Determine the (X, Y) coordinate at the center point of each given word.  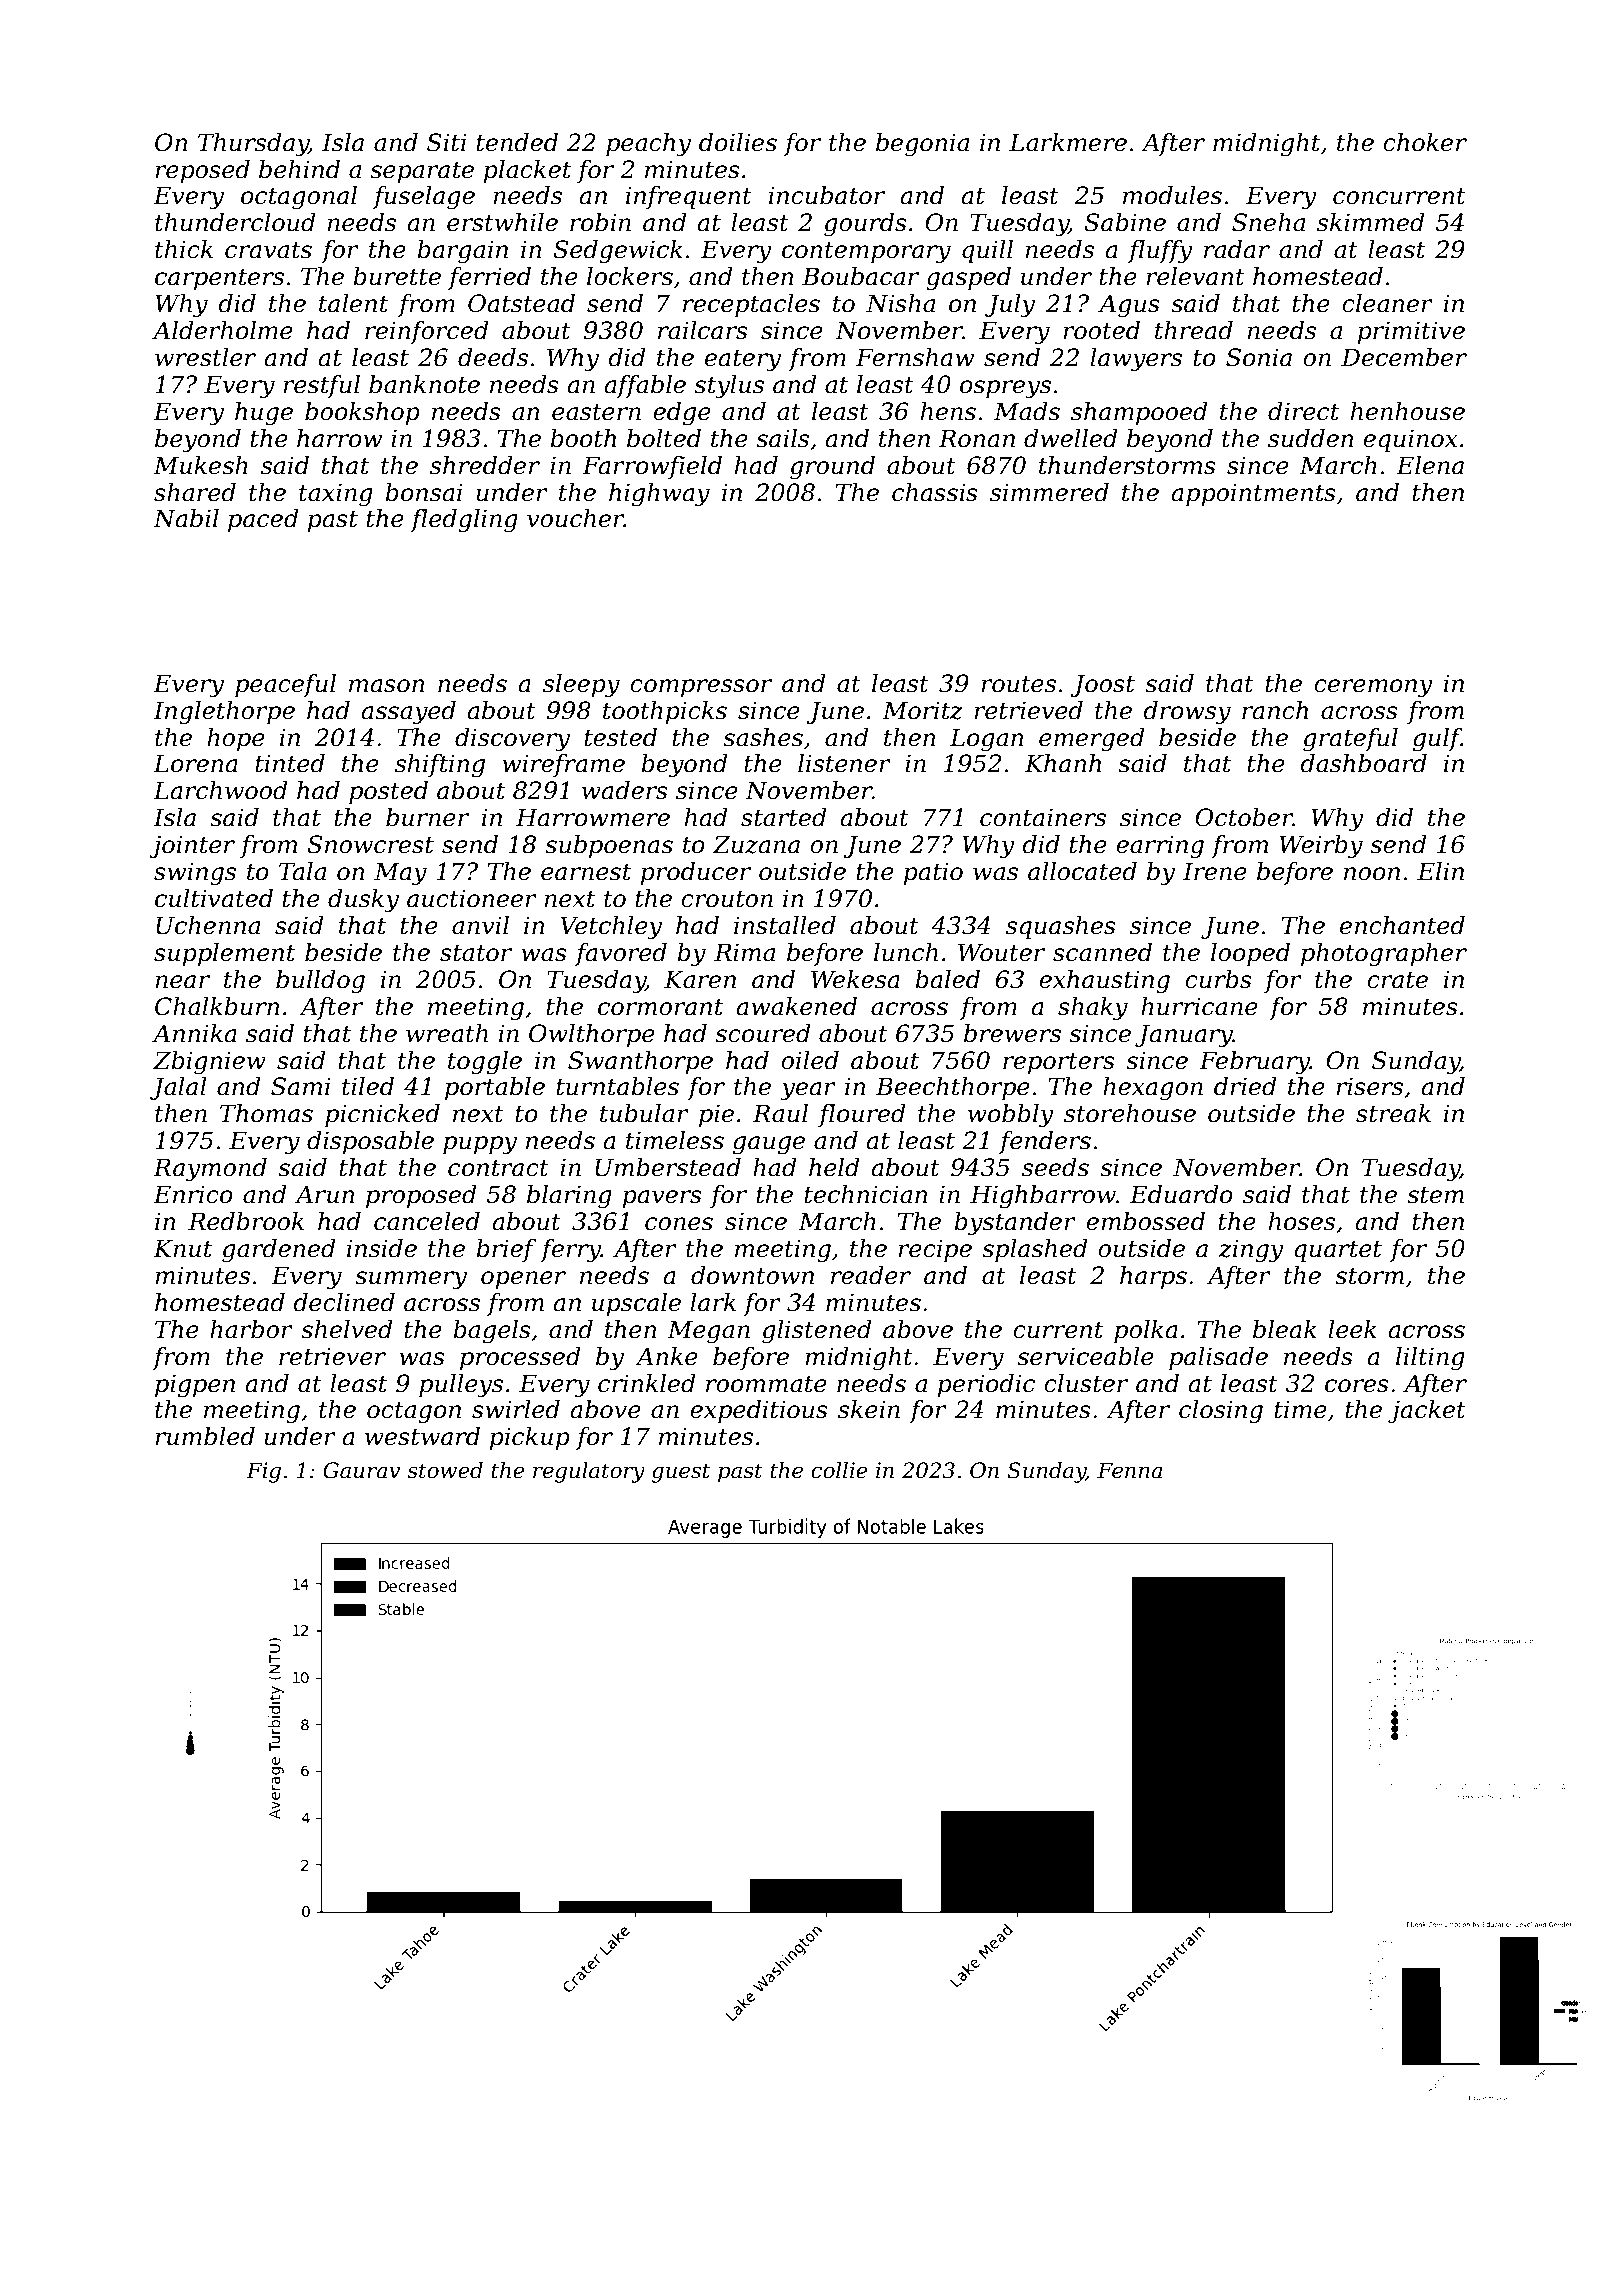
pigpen (195, 1386)
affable (645, 386)
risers (1369, 1086)
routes (1018, 684)
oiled (810, 1060)
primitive (1411, 332)
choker (1425, 142)
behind (299, 169)
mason (387, 686)
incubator (827, 195)
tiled (368, 1086)
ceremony (1373, 688)
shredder (485, 465)
